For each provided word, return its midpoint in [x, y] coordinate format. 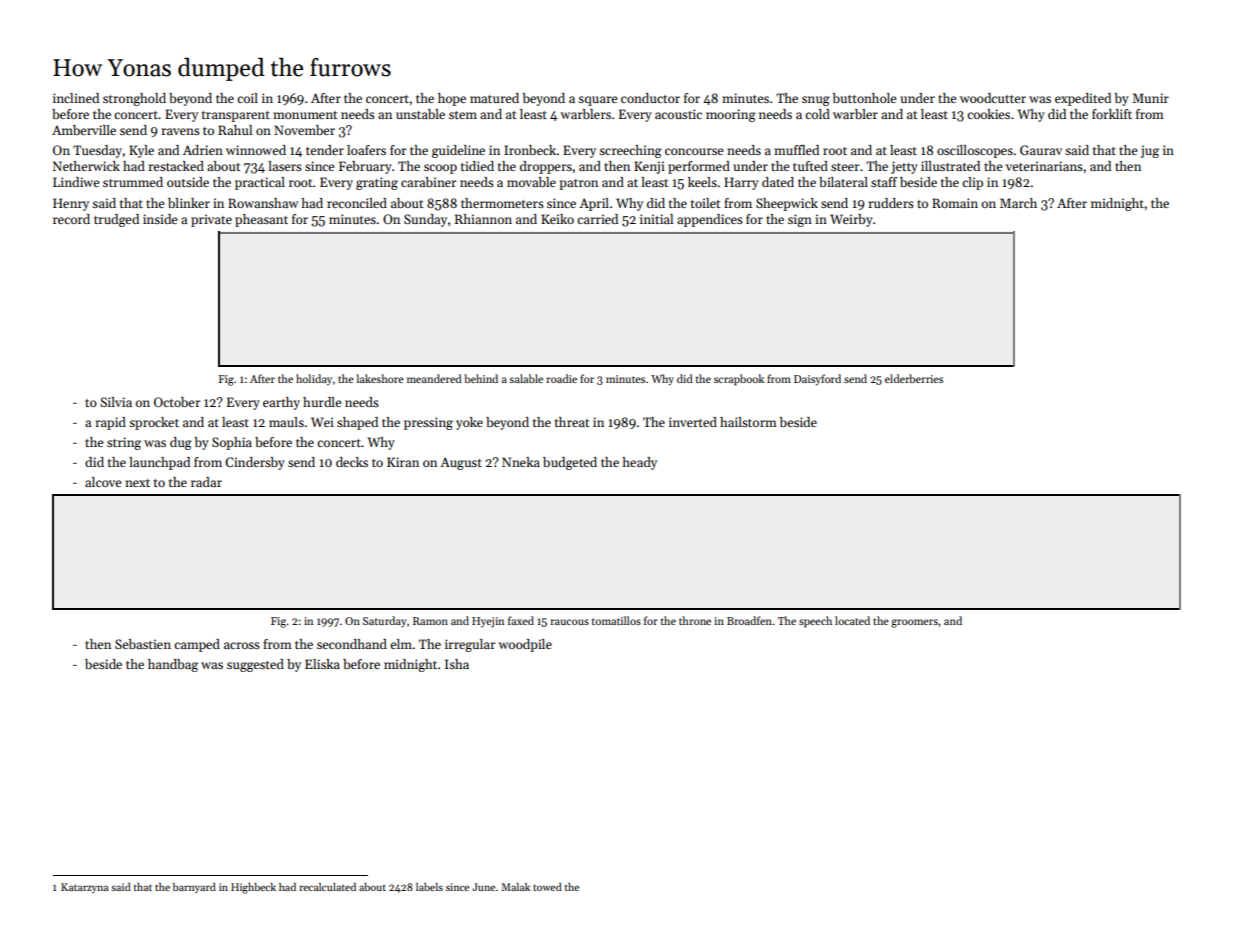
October [177, 402]
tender [325, 150]
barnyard [194, 888]
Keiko [557, 219]
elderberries [914, 378]
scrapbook [739, 380]
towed [547, 887]
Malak [515, 887]
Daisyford [817, 380]
